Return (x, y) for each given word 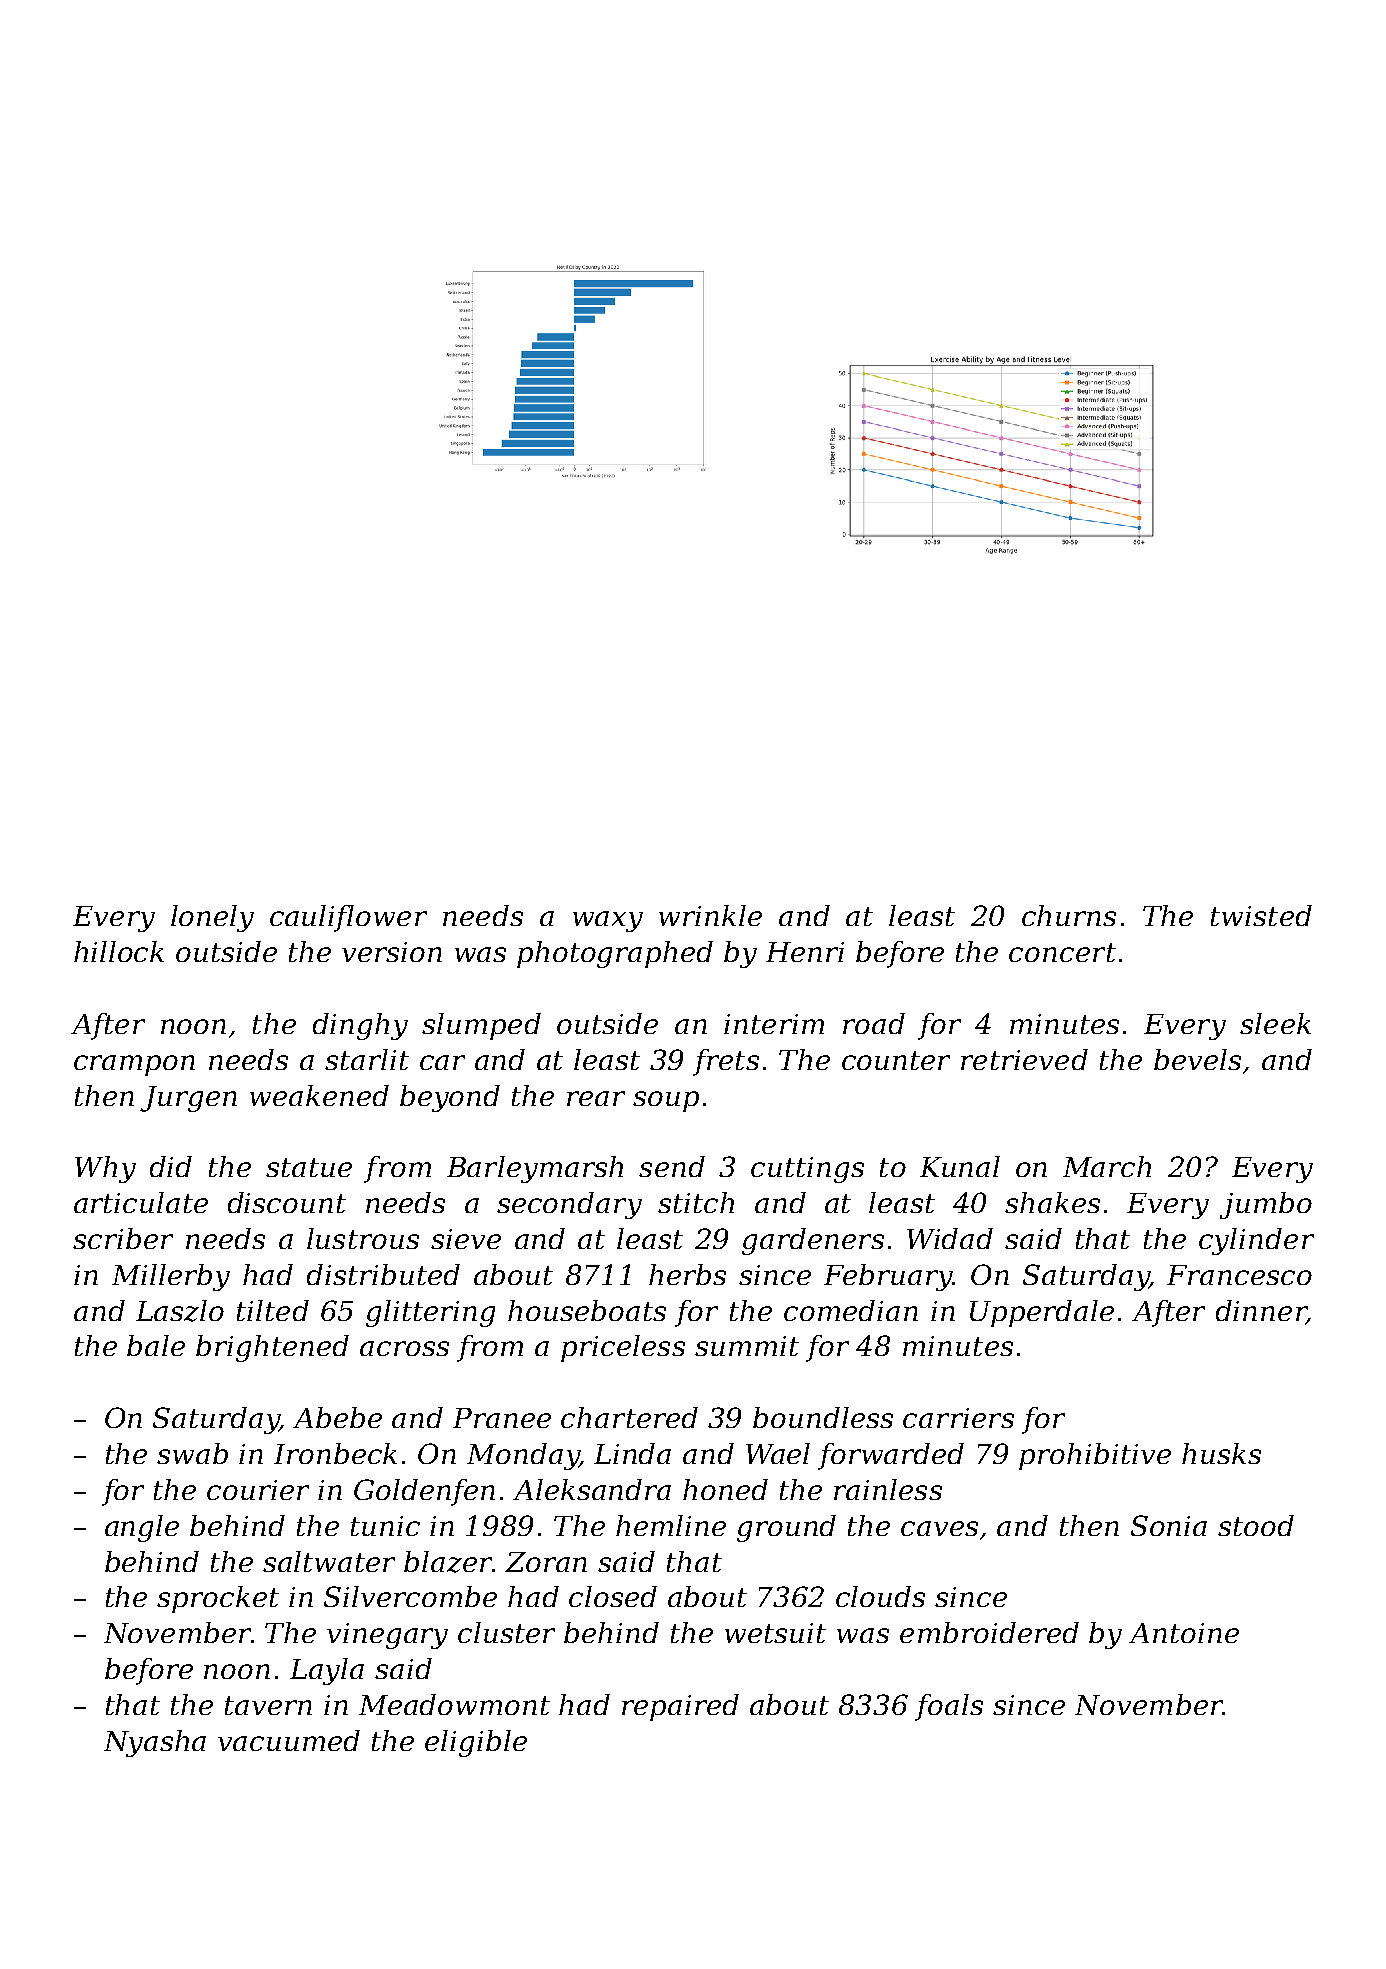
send (672, 1166)
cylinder (1256, 1241)
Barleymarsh (535, 1169)
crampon (134, 1065)
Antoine (1184, 1633)
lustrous (363, 1238)
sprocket (218, 1599)
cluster (506, 1632)
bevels (1197, 1059)
